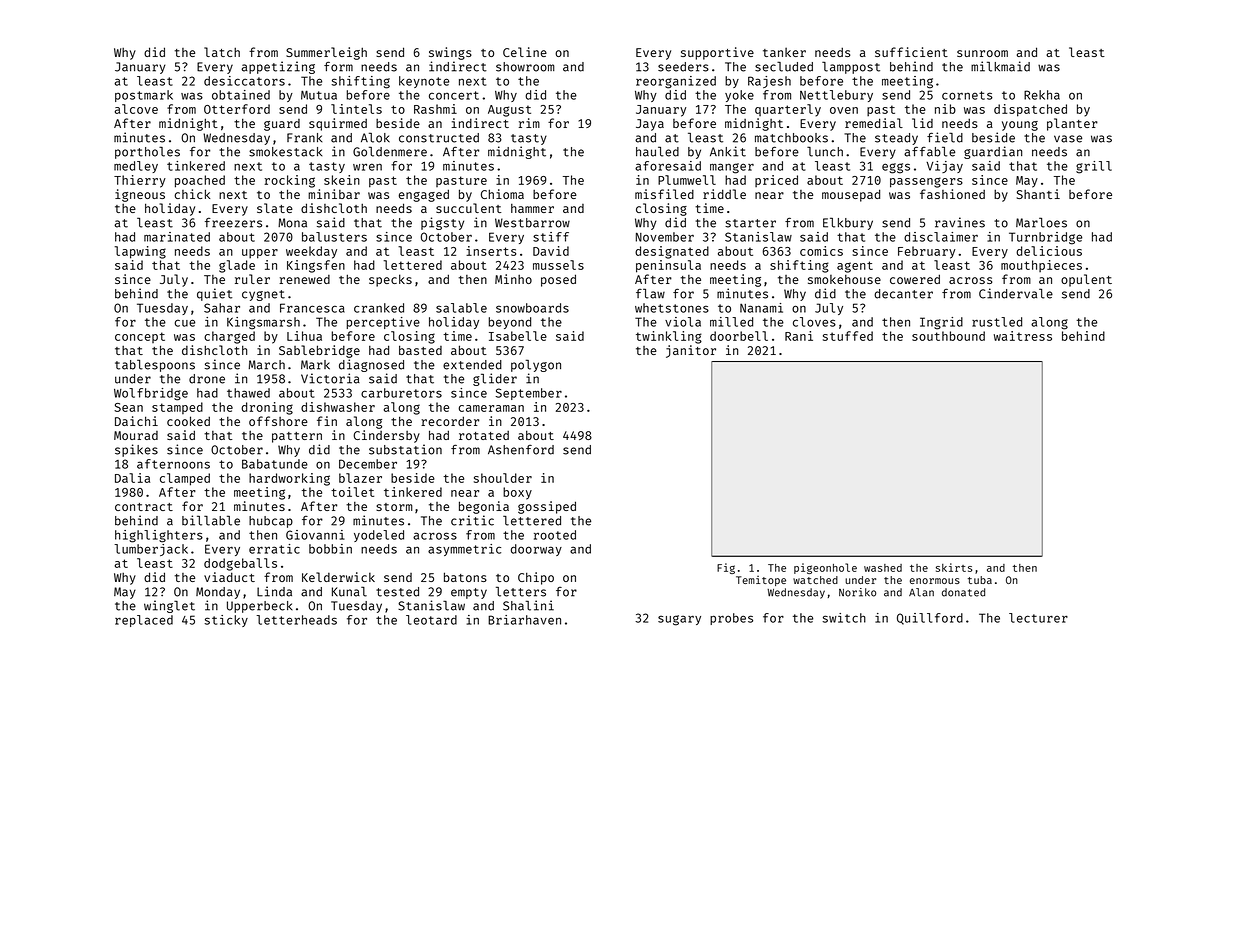 Image resolution: width=1233 pixels, height=952 pixels. Describe the element at coordinates (222, 52) in the screenshot. I see `latch` at that location.
